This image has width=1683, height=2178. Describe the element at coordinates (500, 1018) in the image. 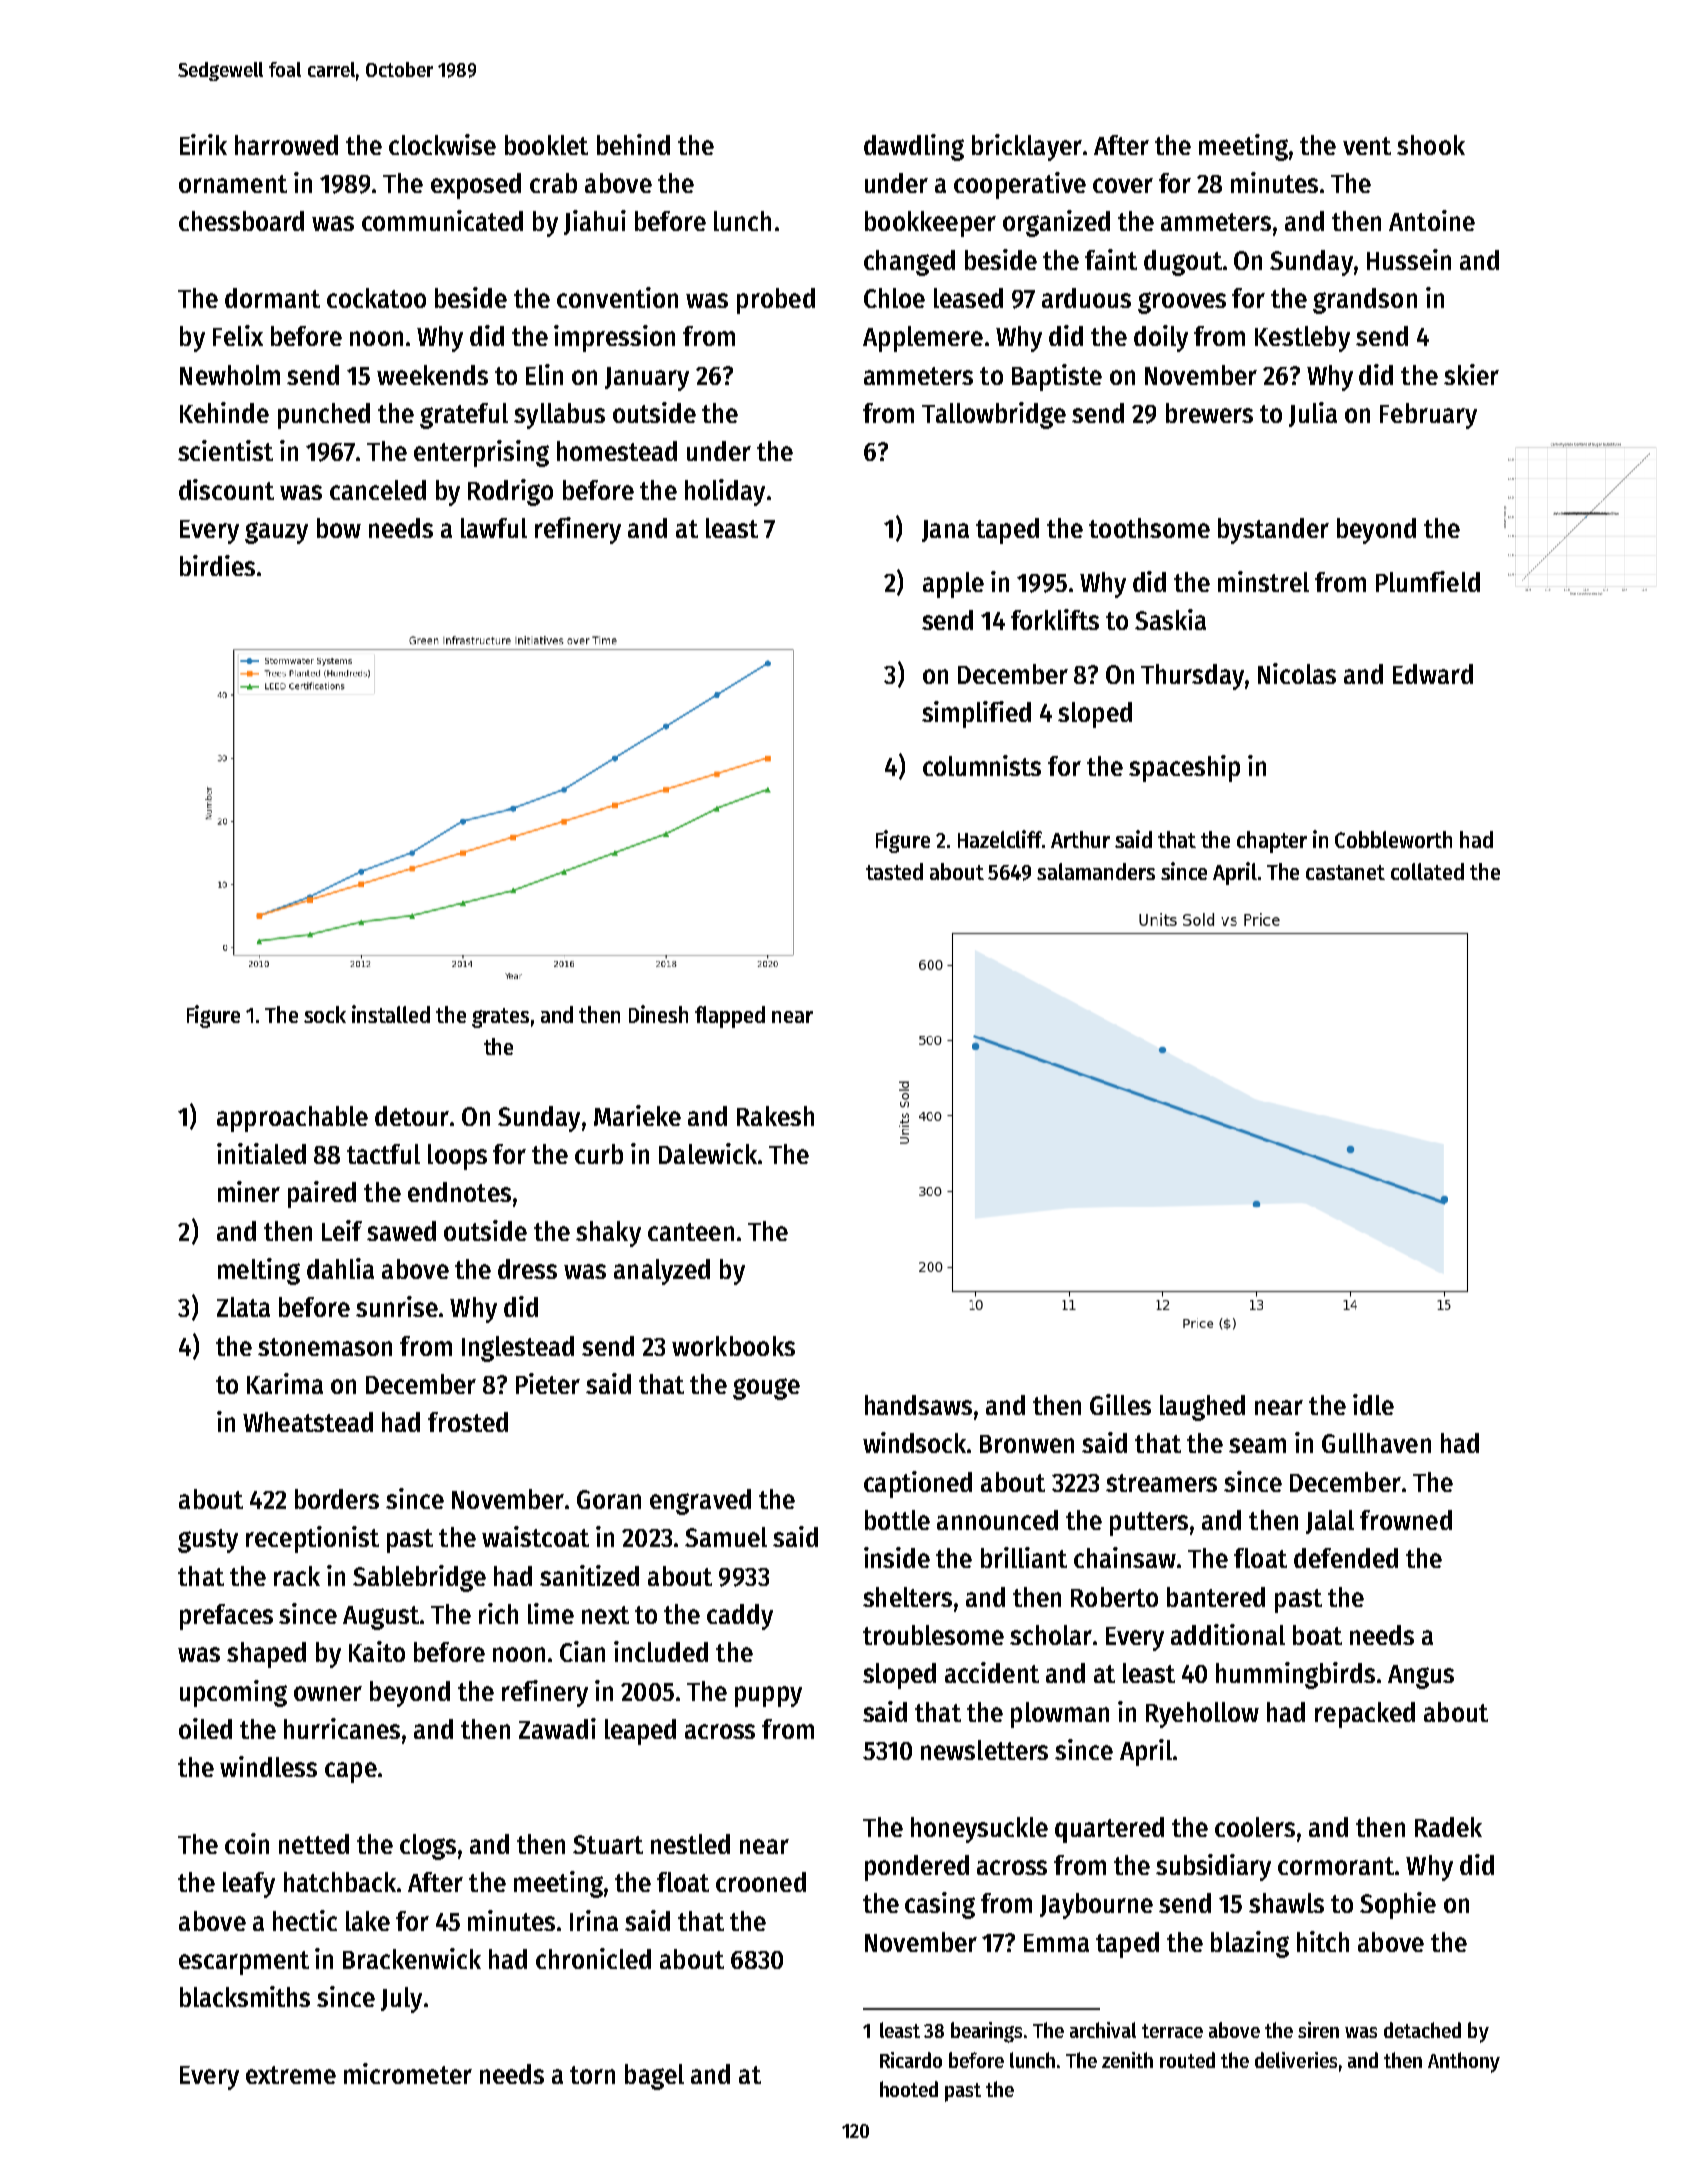

I see `grates` at that location.
